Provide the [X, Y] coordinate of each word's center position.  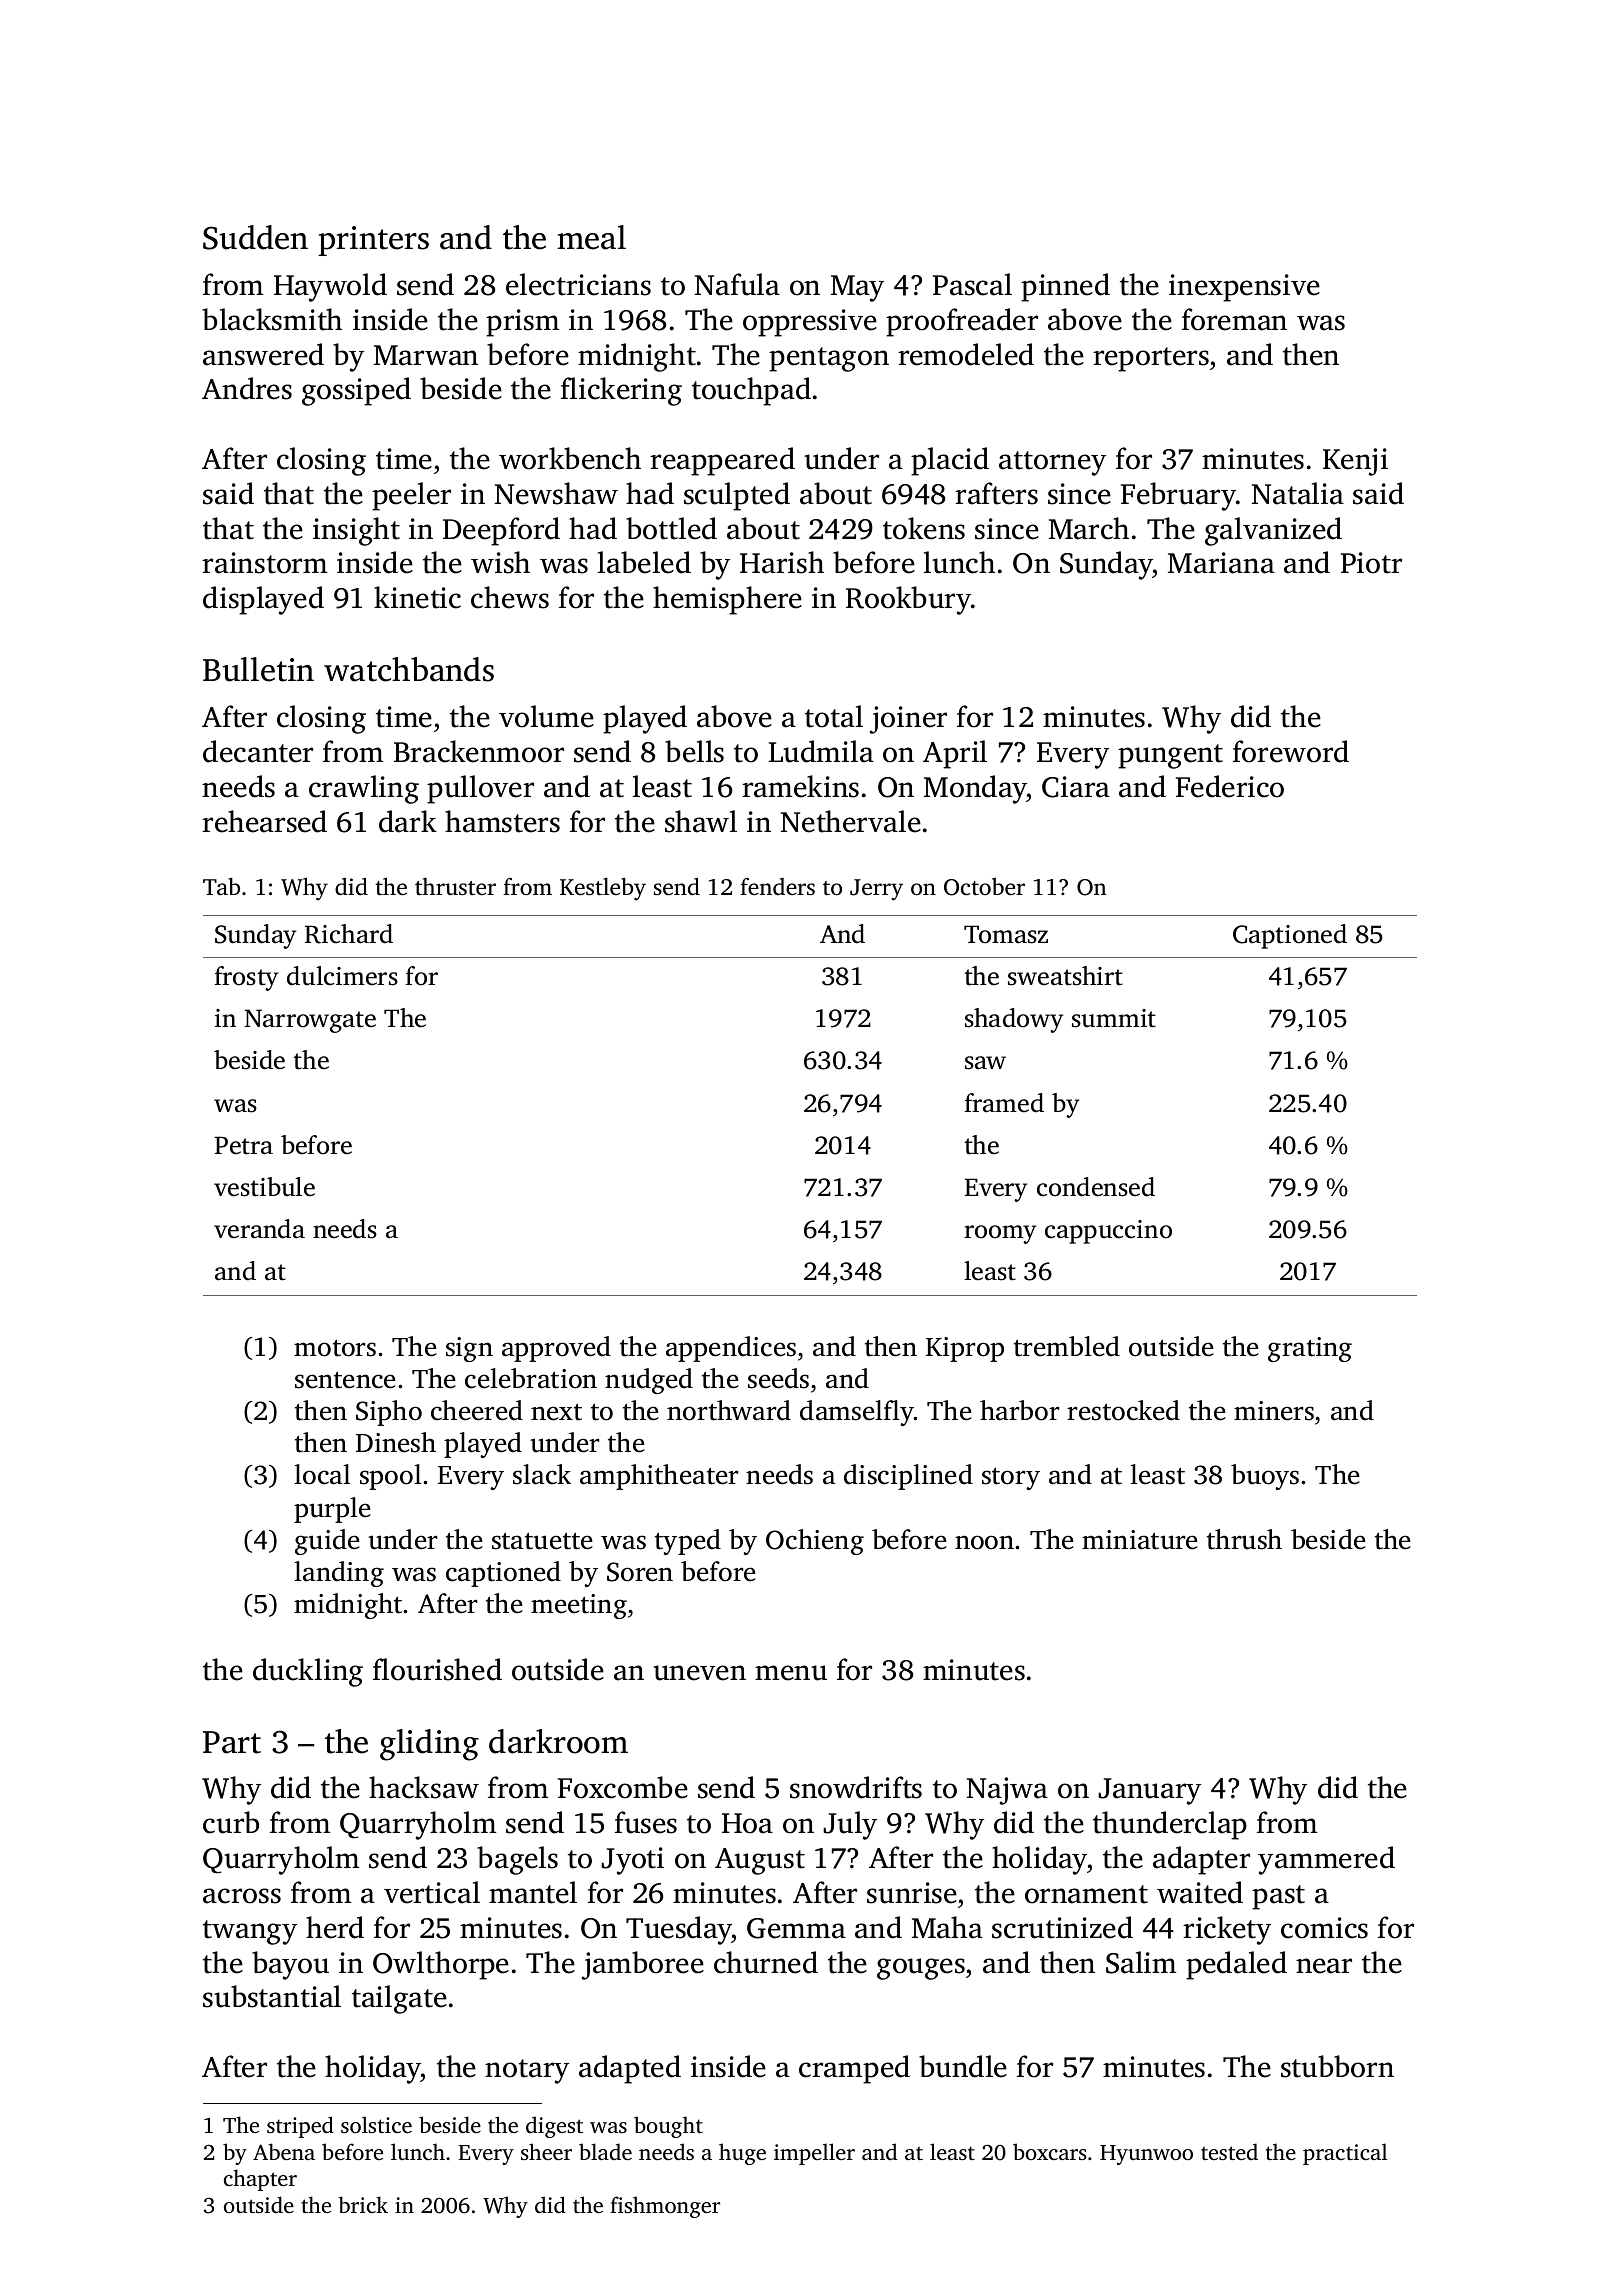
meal [591, 237]
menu [791, 1673]
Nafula [737, 284]
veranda [259, 1229]
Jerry [876, 890]
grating [1310, 1349]
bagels [517, 1860]
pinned [1065, 287]
